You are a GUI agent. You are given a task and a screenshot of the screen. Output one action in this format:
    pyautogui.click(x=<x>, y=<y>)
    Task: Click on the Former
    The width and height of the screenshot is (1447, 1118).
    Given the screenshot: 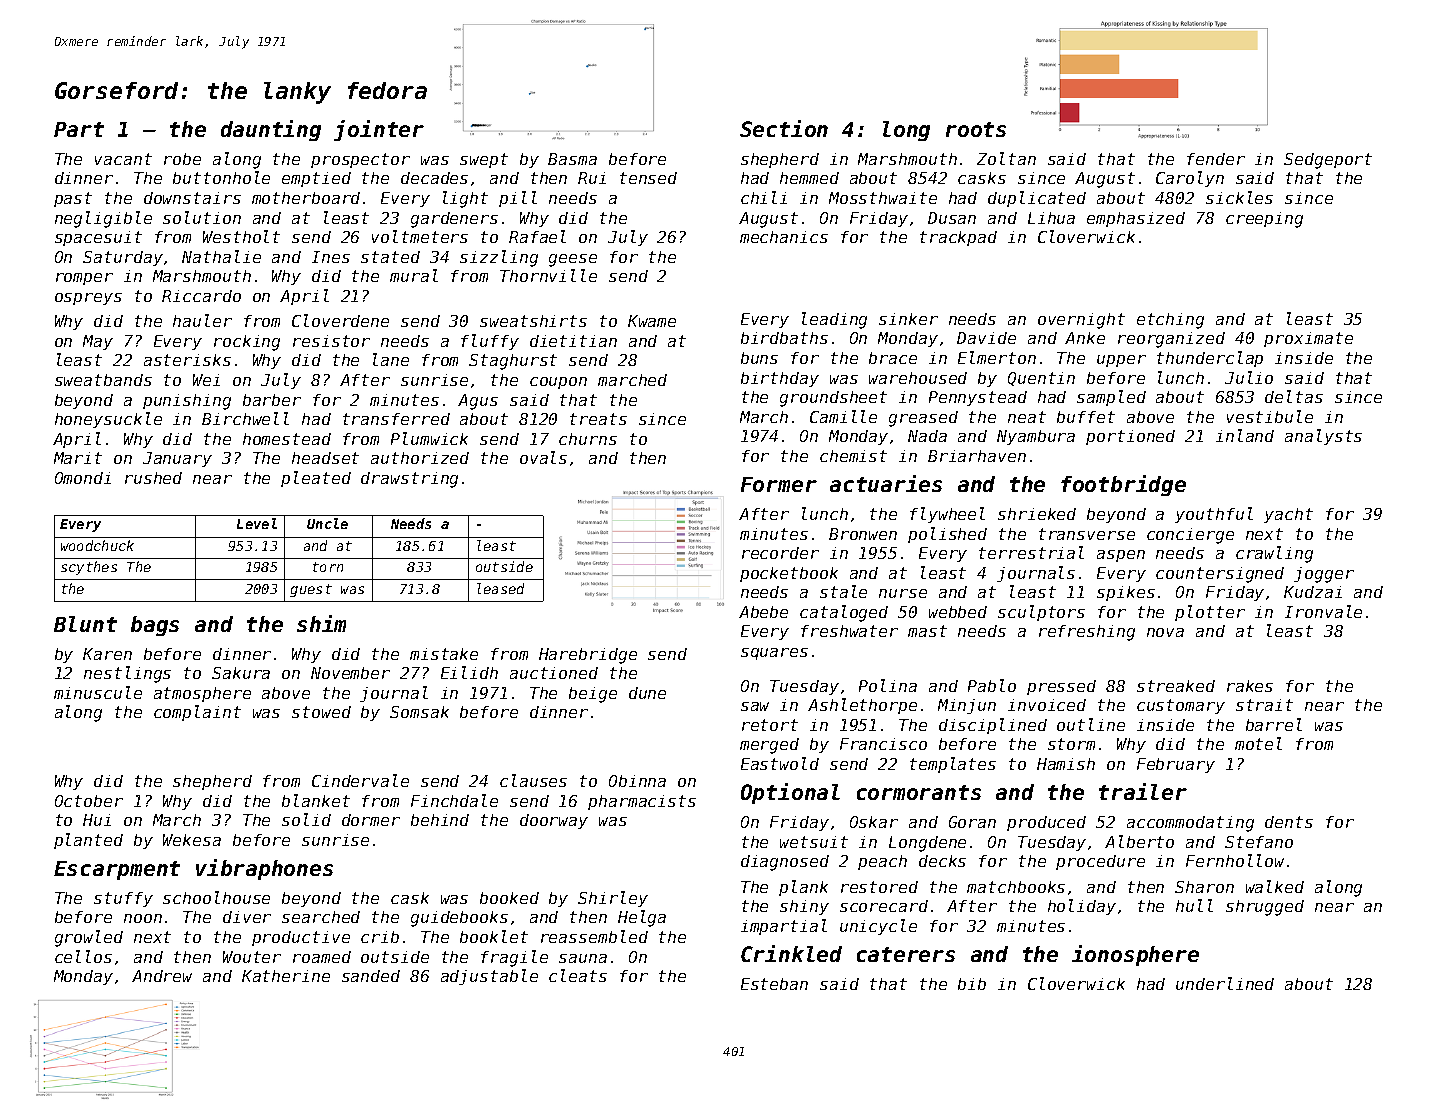 What is the action you would take?
    pyautogui.click(x=779, y=484)
